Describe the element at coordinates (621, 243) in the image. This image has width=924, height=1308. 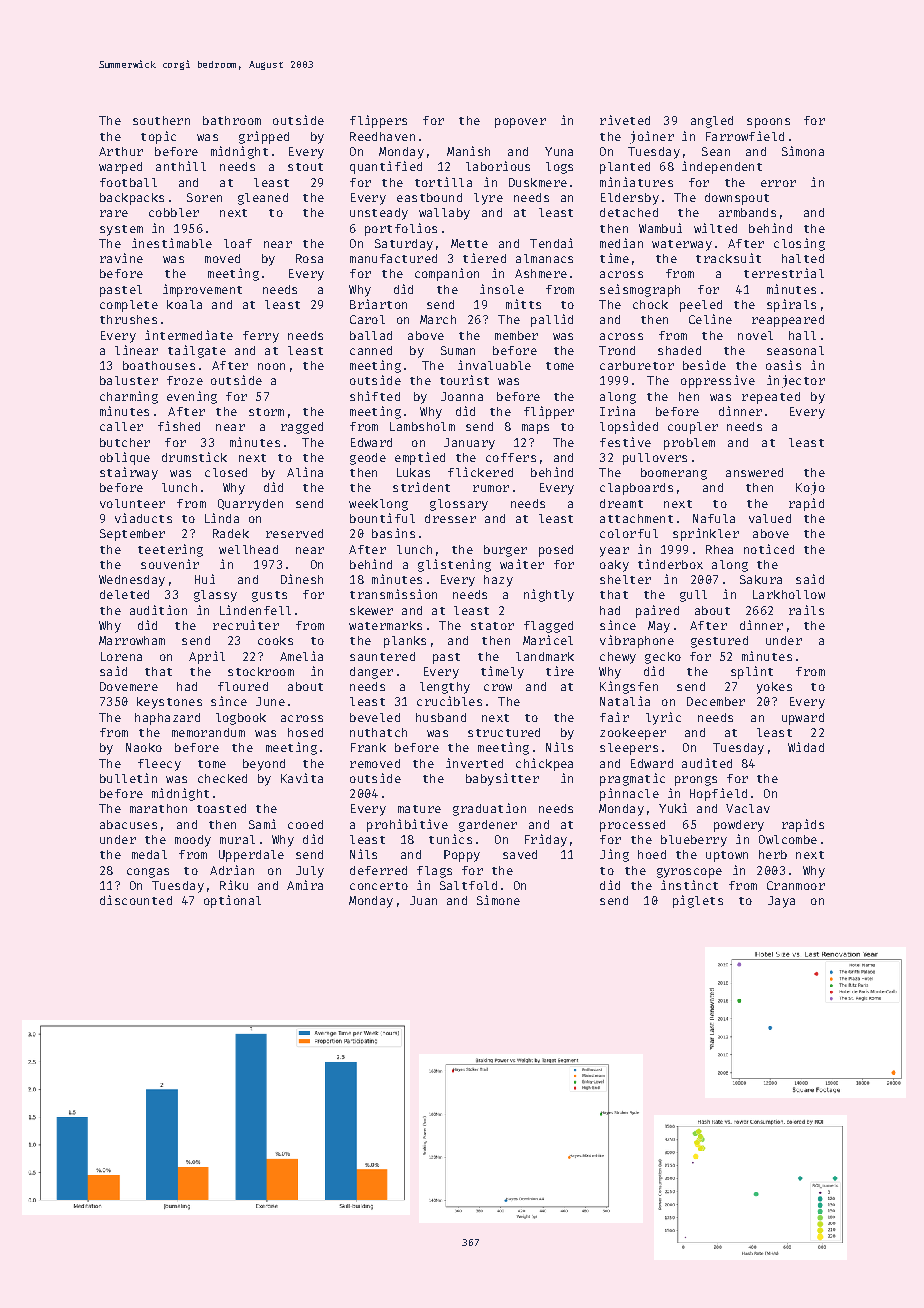
I see `median` at that location.
